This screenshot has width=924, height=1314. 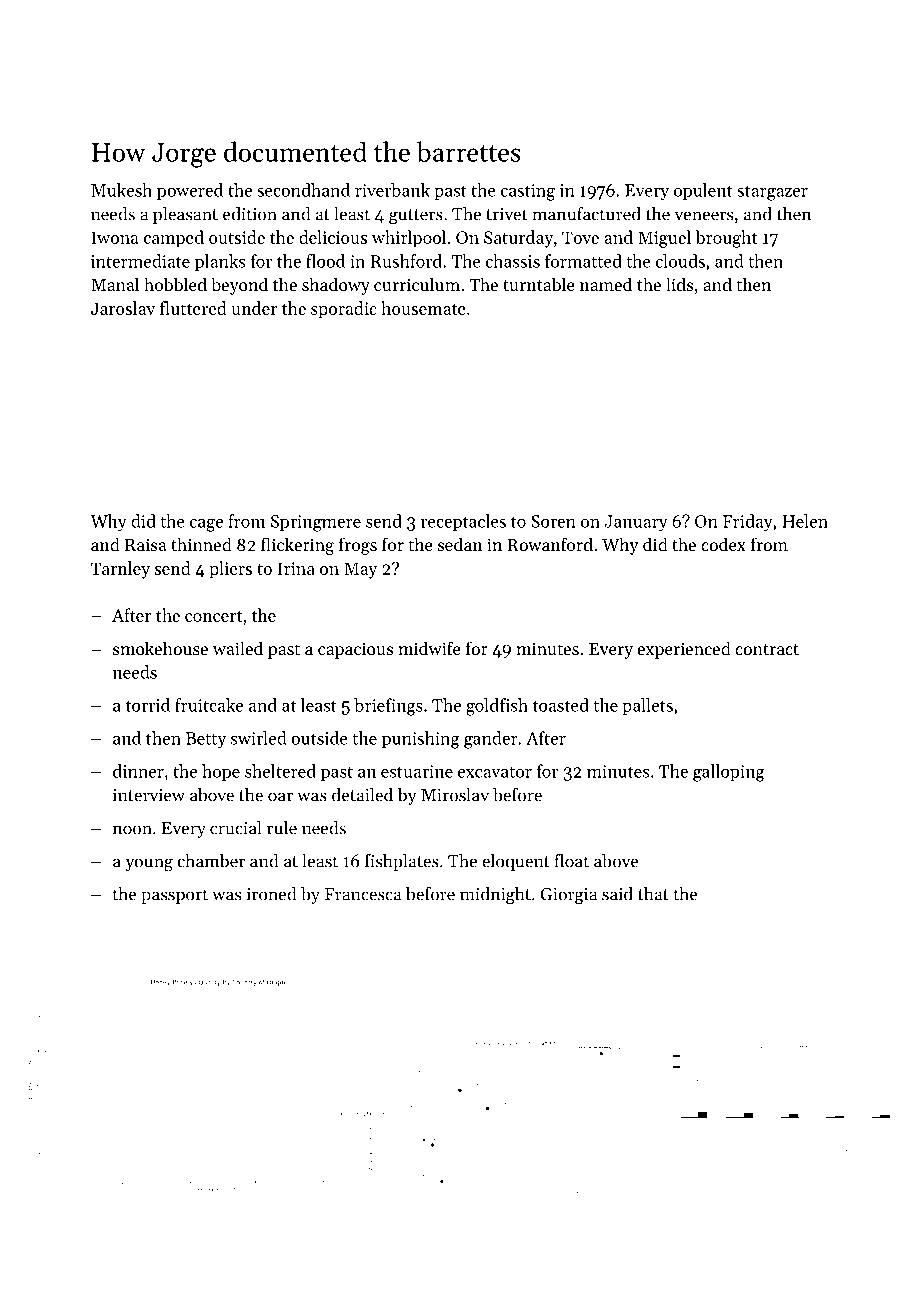 What do you see at coordinates (115, 284) in the screenshot?
I see `Manal` at bounding box center [115, 284].
